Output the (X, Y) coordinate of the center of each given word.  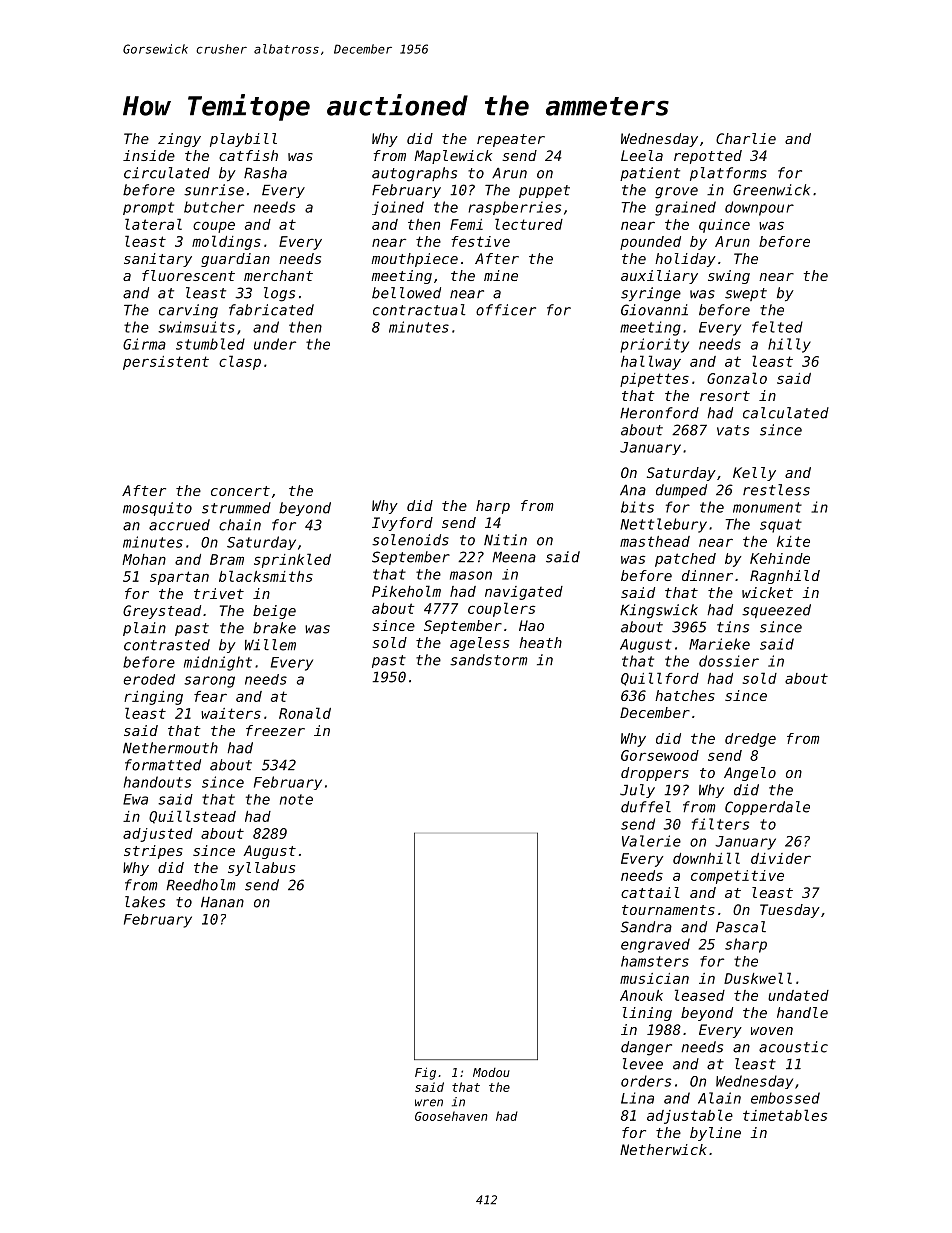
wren (429, 1103)
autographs (414, 174)
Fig (425, 1073)
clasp (240, 362)
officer (506, 310)
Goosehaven (451, 1116)
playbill (243, 140)
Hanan (222, 902)
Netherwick (663, 1149)
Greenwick (771, 190)
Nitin (505, 540)
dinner (707, 575)
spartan (179, 578)
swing (729, 277)
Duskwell (758, 978)
